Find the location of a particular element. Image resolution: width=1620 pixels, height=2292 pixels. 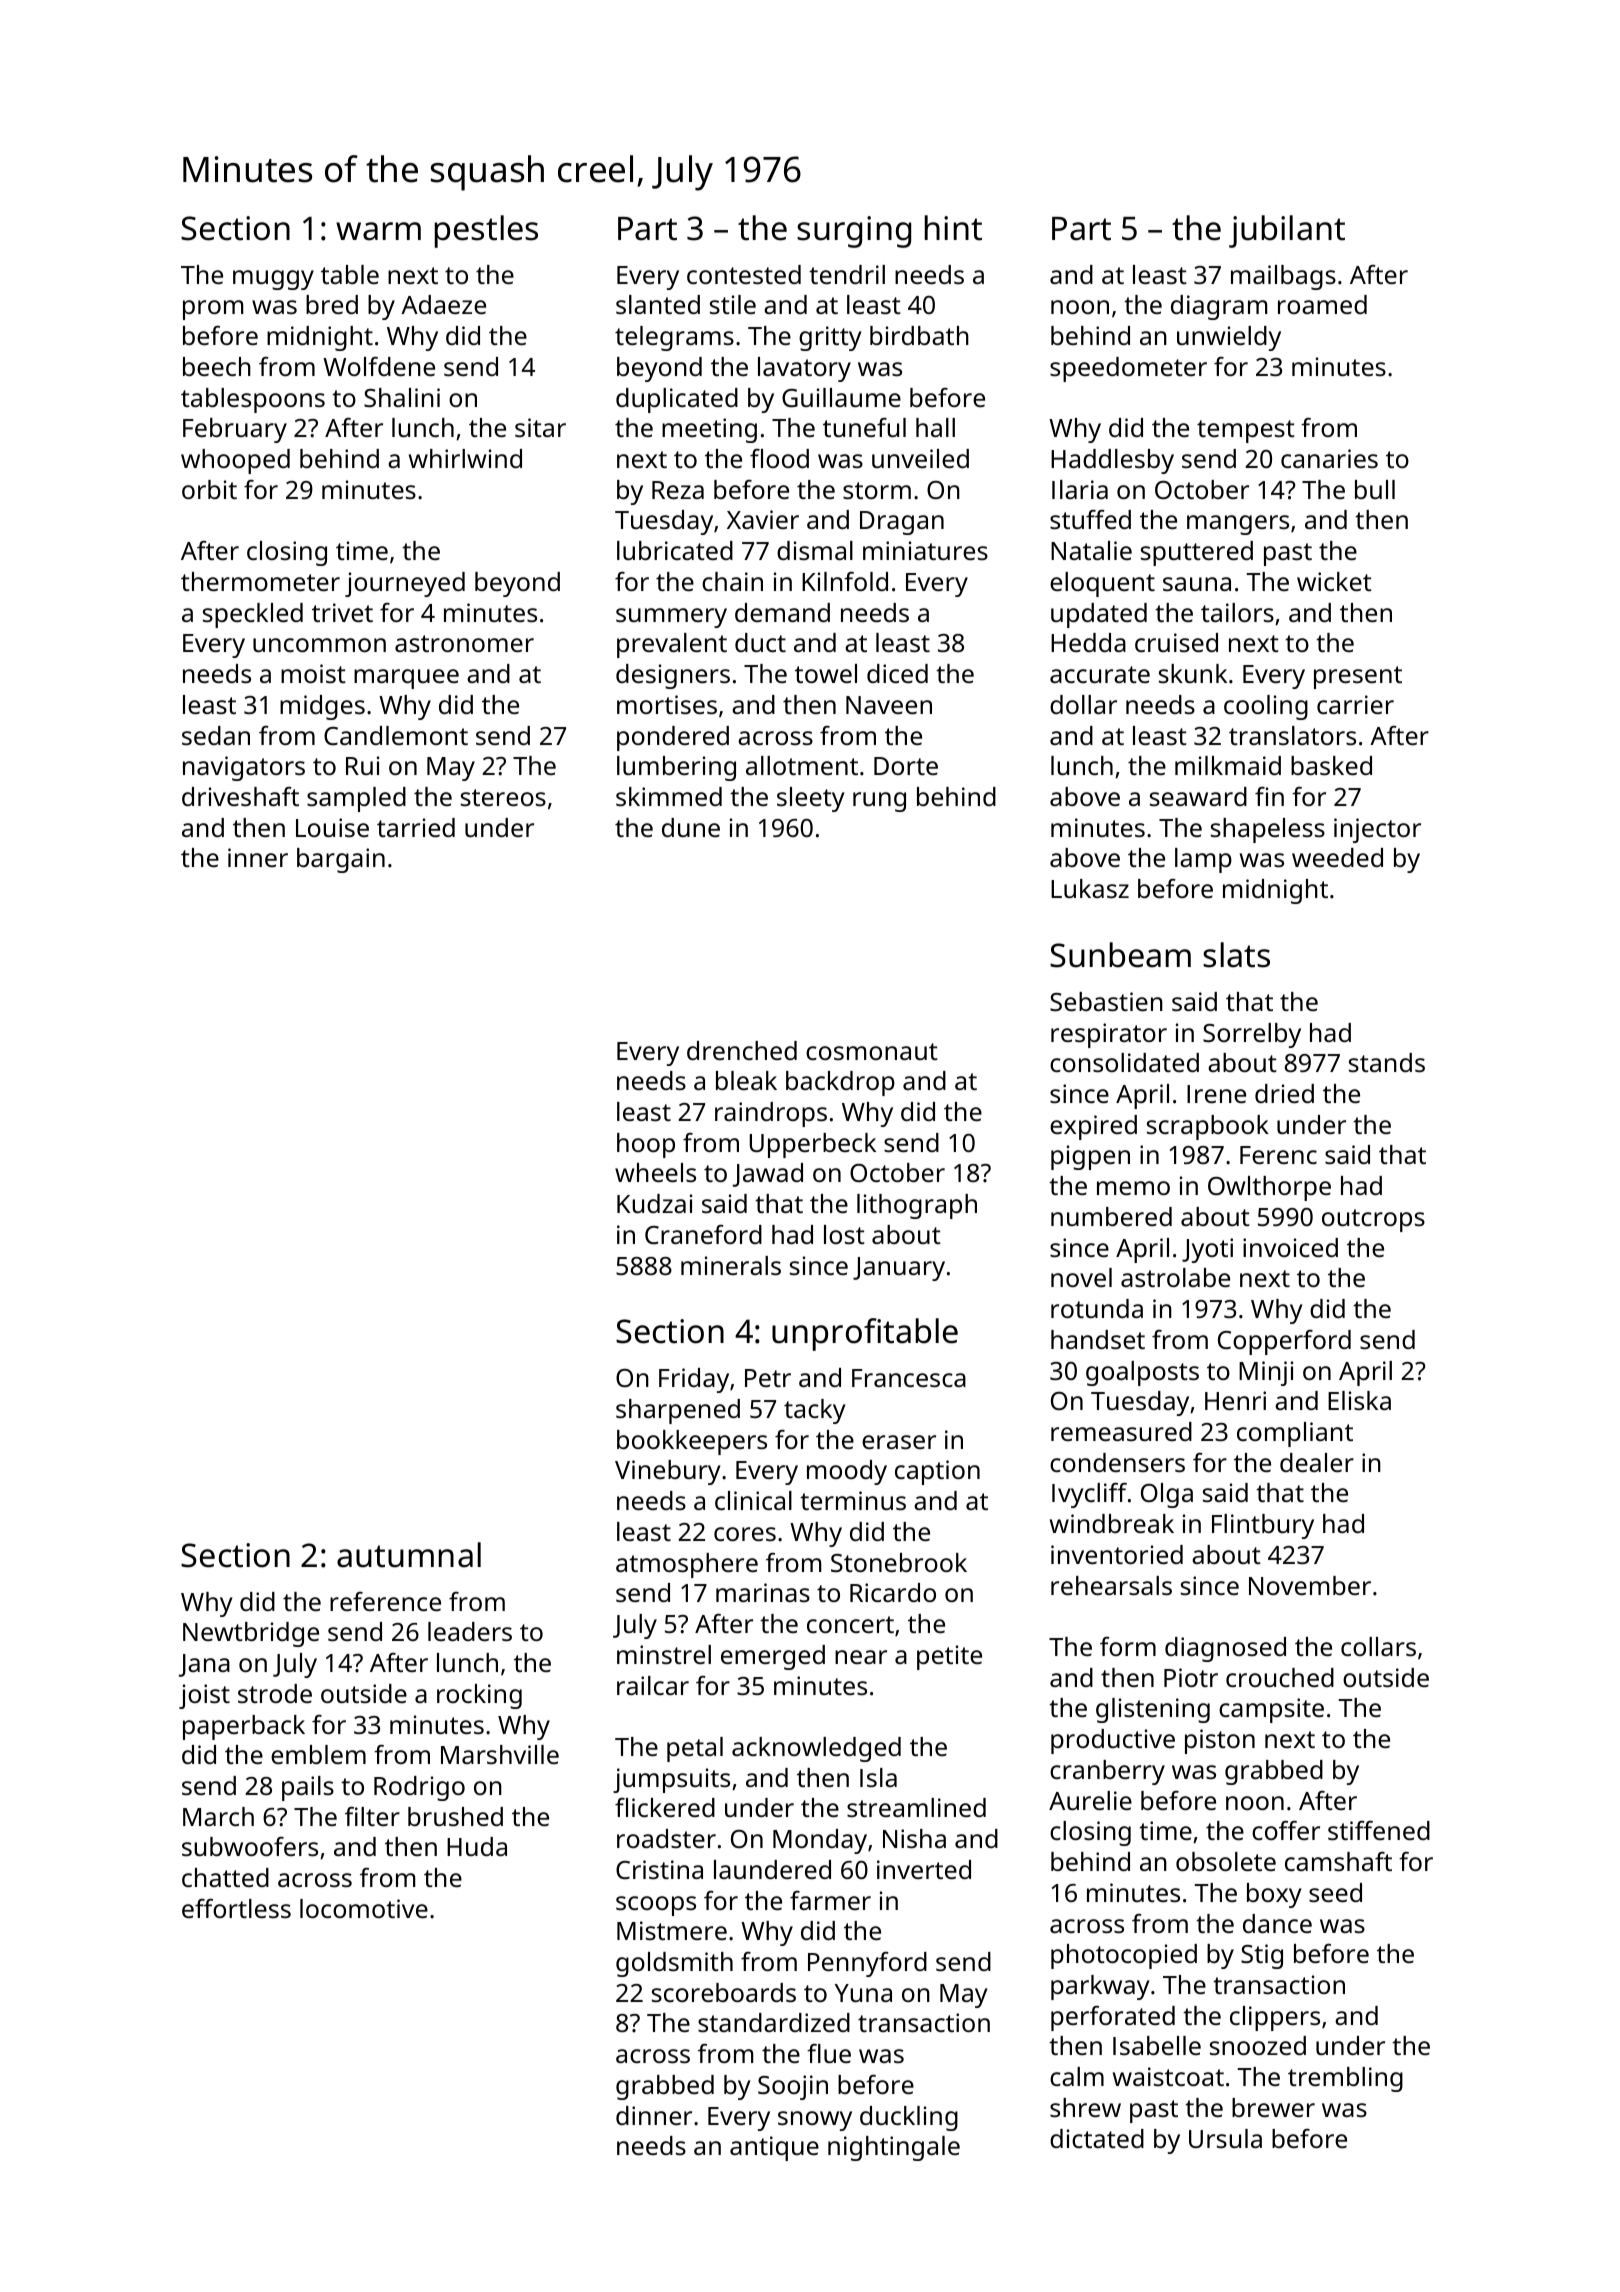

Petr is located at coordinates (768, 1378).
